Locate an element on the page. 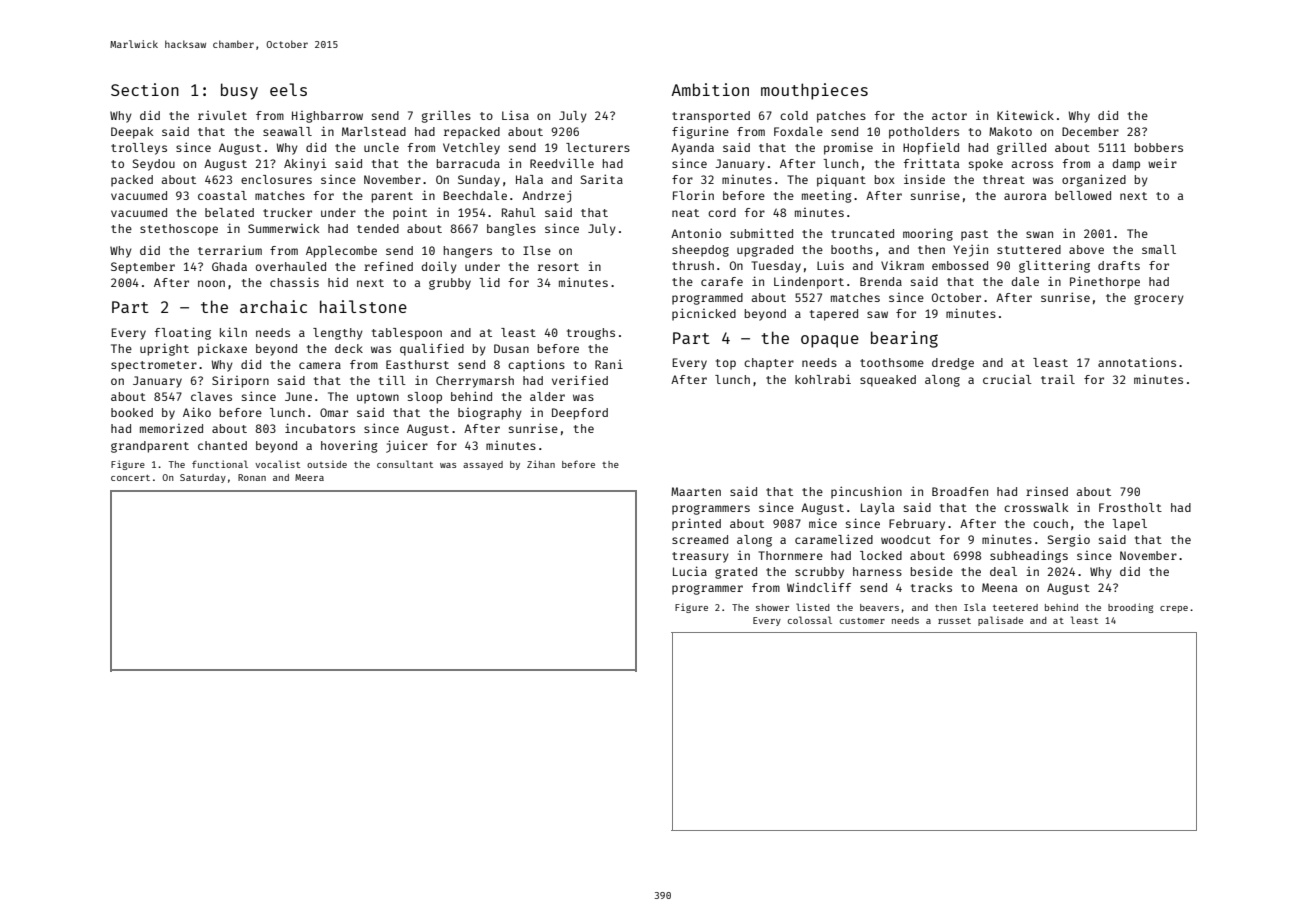 The height and width of the image is (924, 1308). incubators is located at coordinates (320, 428).
